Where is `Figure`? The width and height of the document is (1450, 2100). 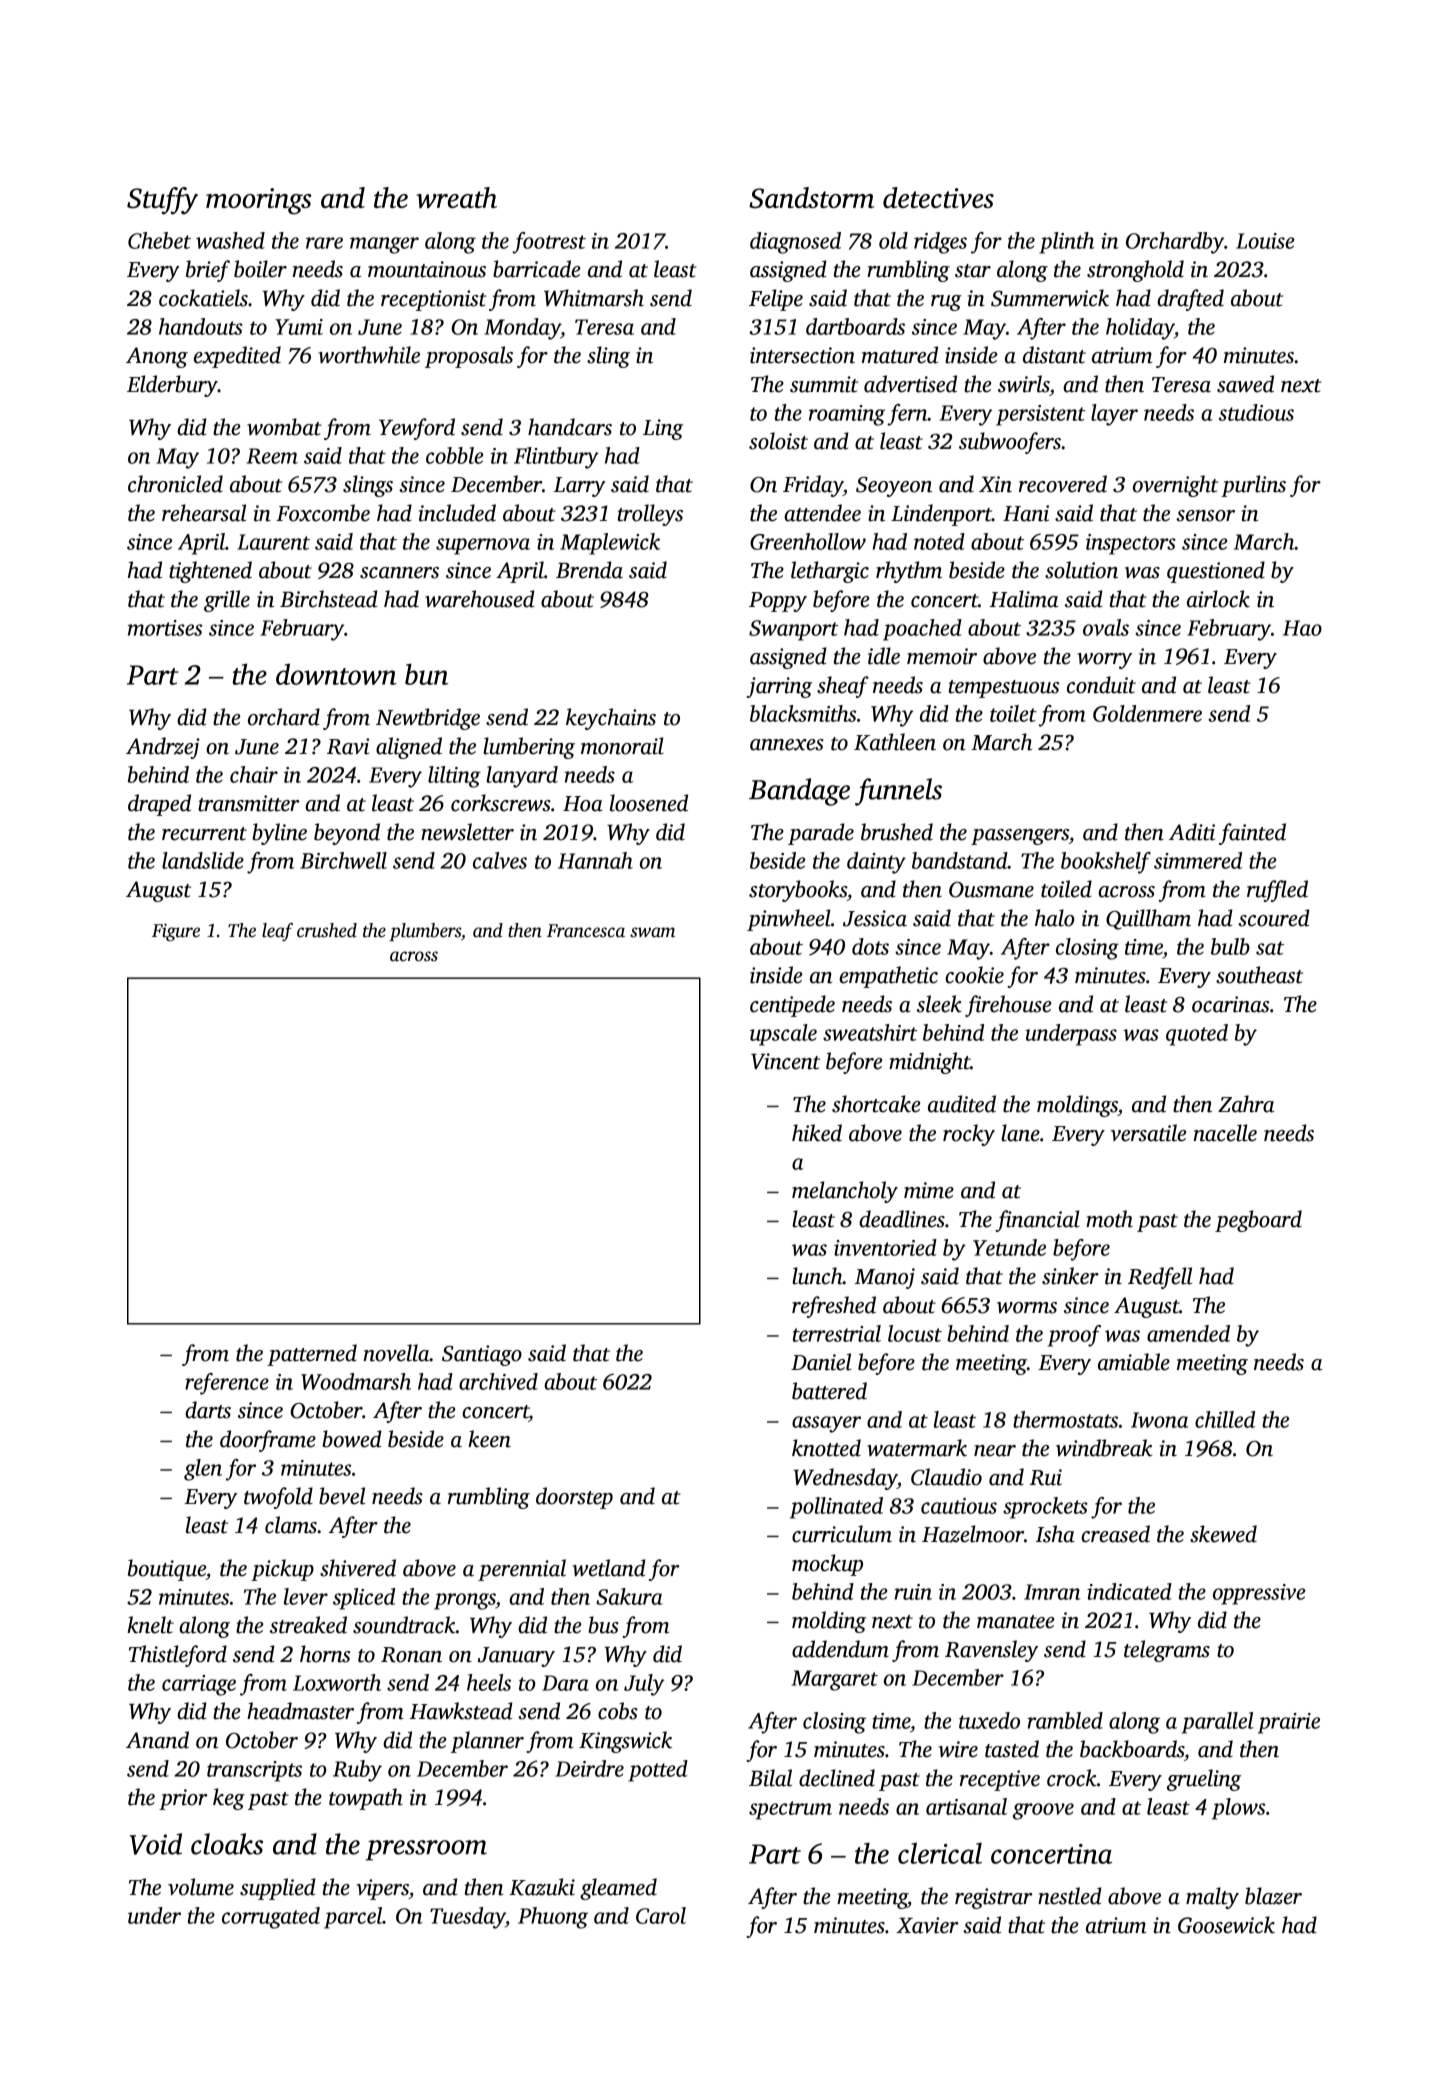 Figure is located at coordinates (176, 932).
